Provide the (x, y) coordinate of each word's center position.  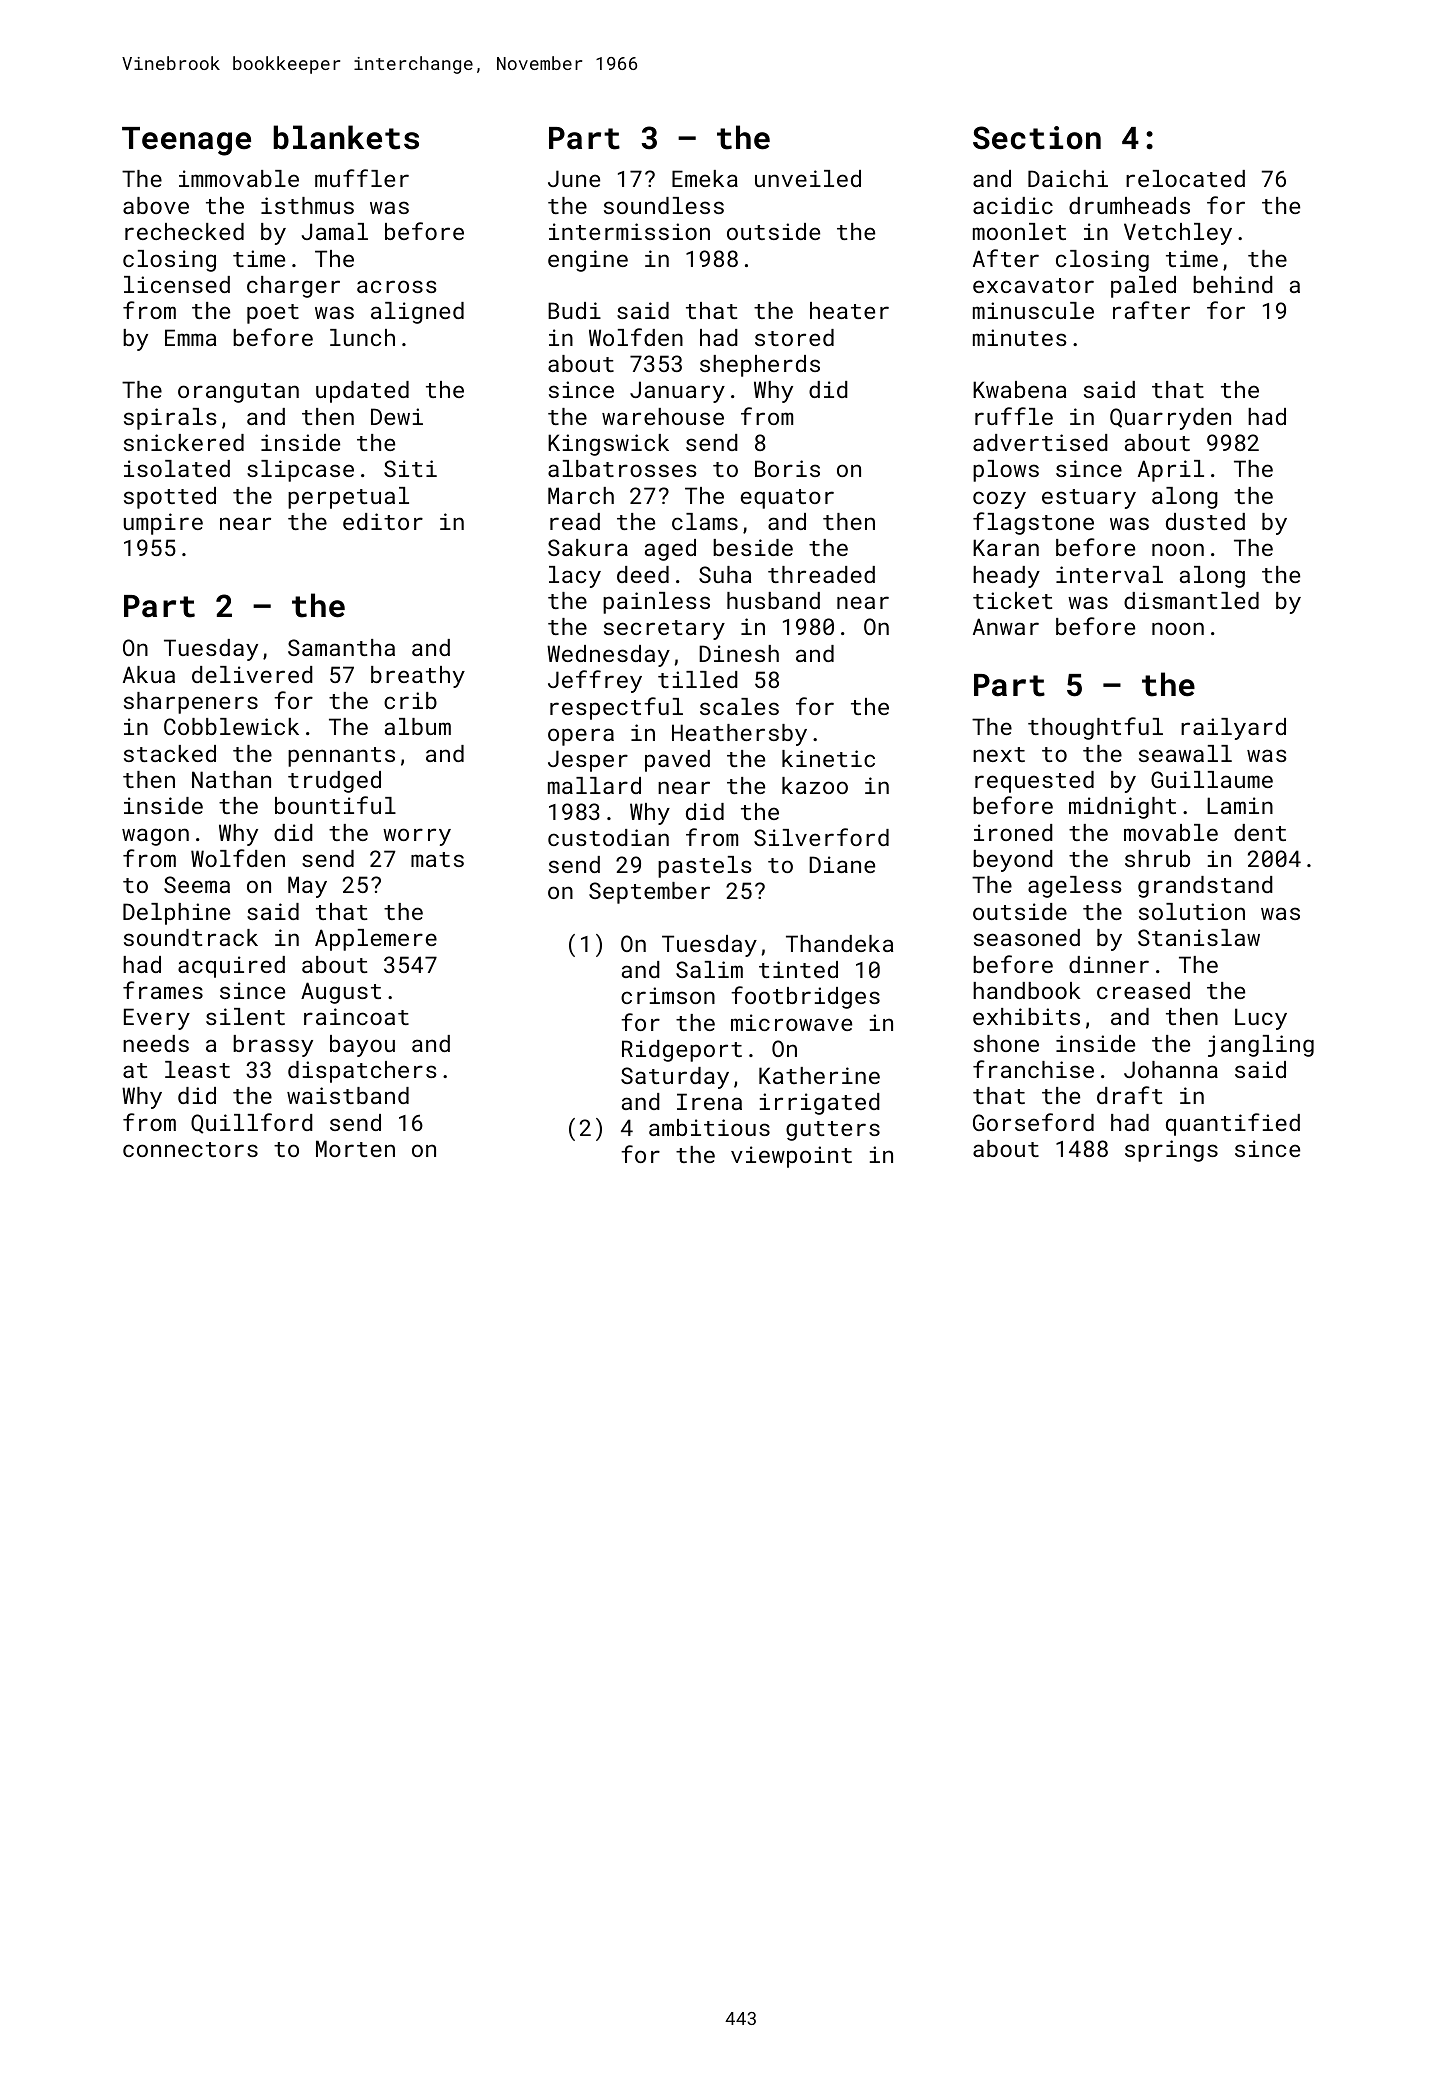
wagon (155, 837)
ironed (1013, 832)
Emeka (705, 178)
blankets (346, 137)
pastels (705, 867)
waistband (348, 1095)
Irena (709, 1101)
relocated (1185, 178)
